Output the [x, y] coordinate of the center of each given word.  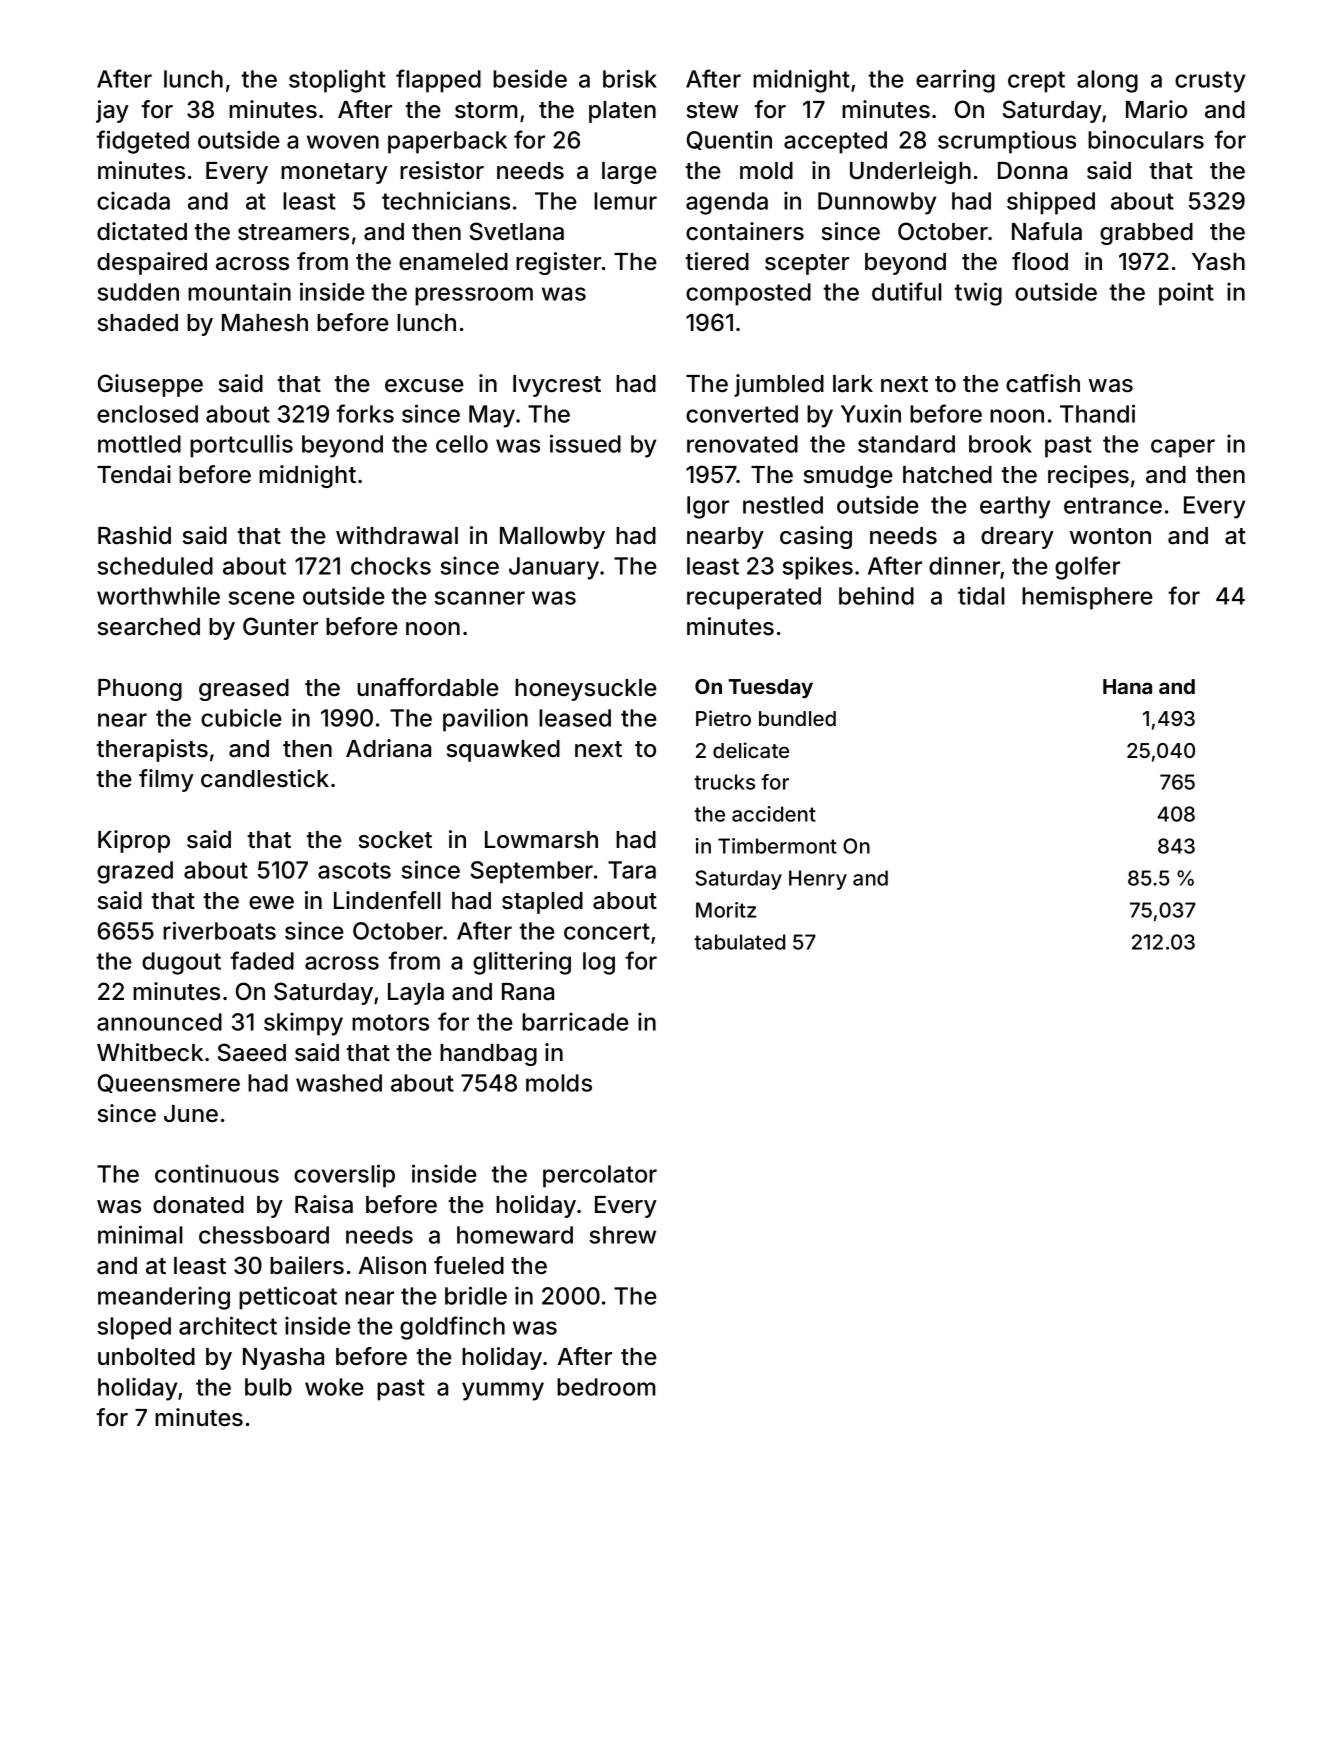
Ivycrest [557, 386]
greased [244, 690]
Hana [1127, 686]
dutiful [906, 291]
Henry [818, 880]
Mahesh [265, 323]
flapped [438, 81]
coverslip [344, 1176]
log [599, 963]
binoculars [1146, 139]
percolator [600, 1176]
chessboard [264, 1235]
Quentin [729, 140]
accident [774, 814]
